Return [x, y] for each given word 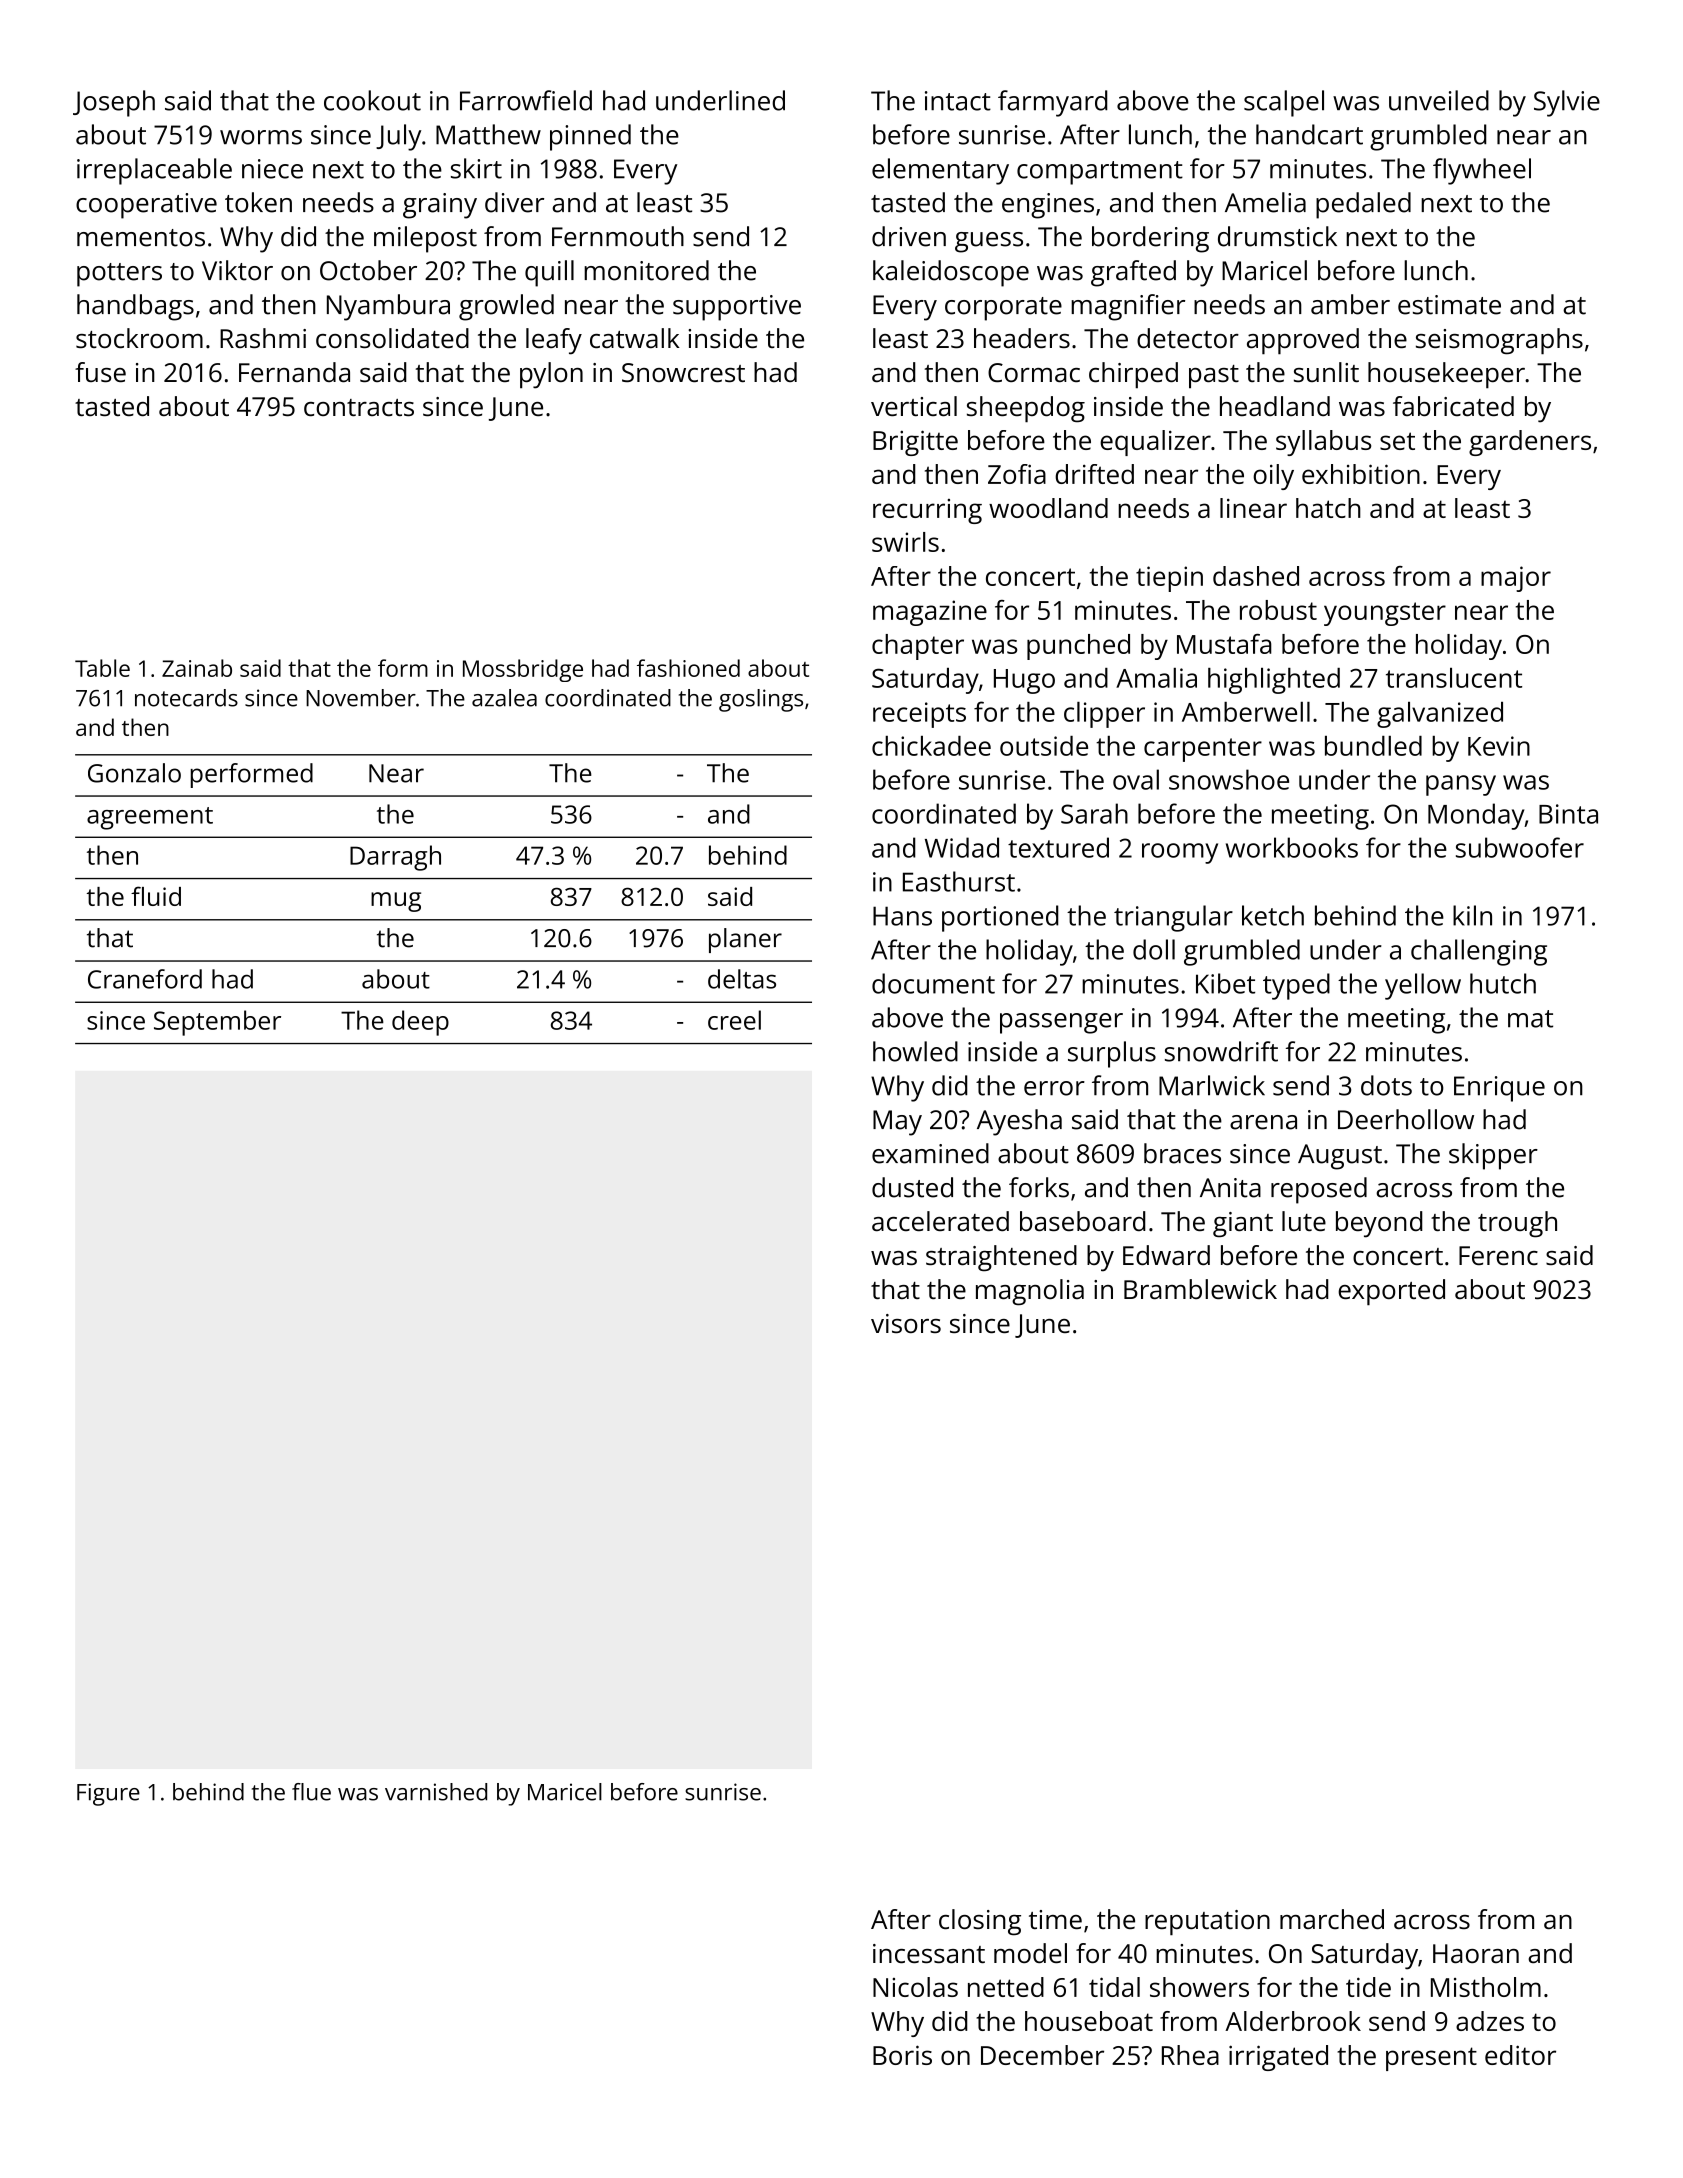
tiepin [1169, 579]
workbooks [1292, 847]
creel [734, 1020]
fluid [156, 896]
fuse [100, 372]
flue [311, 1792]
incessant [929, 1953]
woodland [1048, 508]
